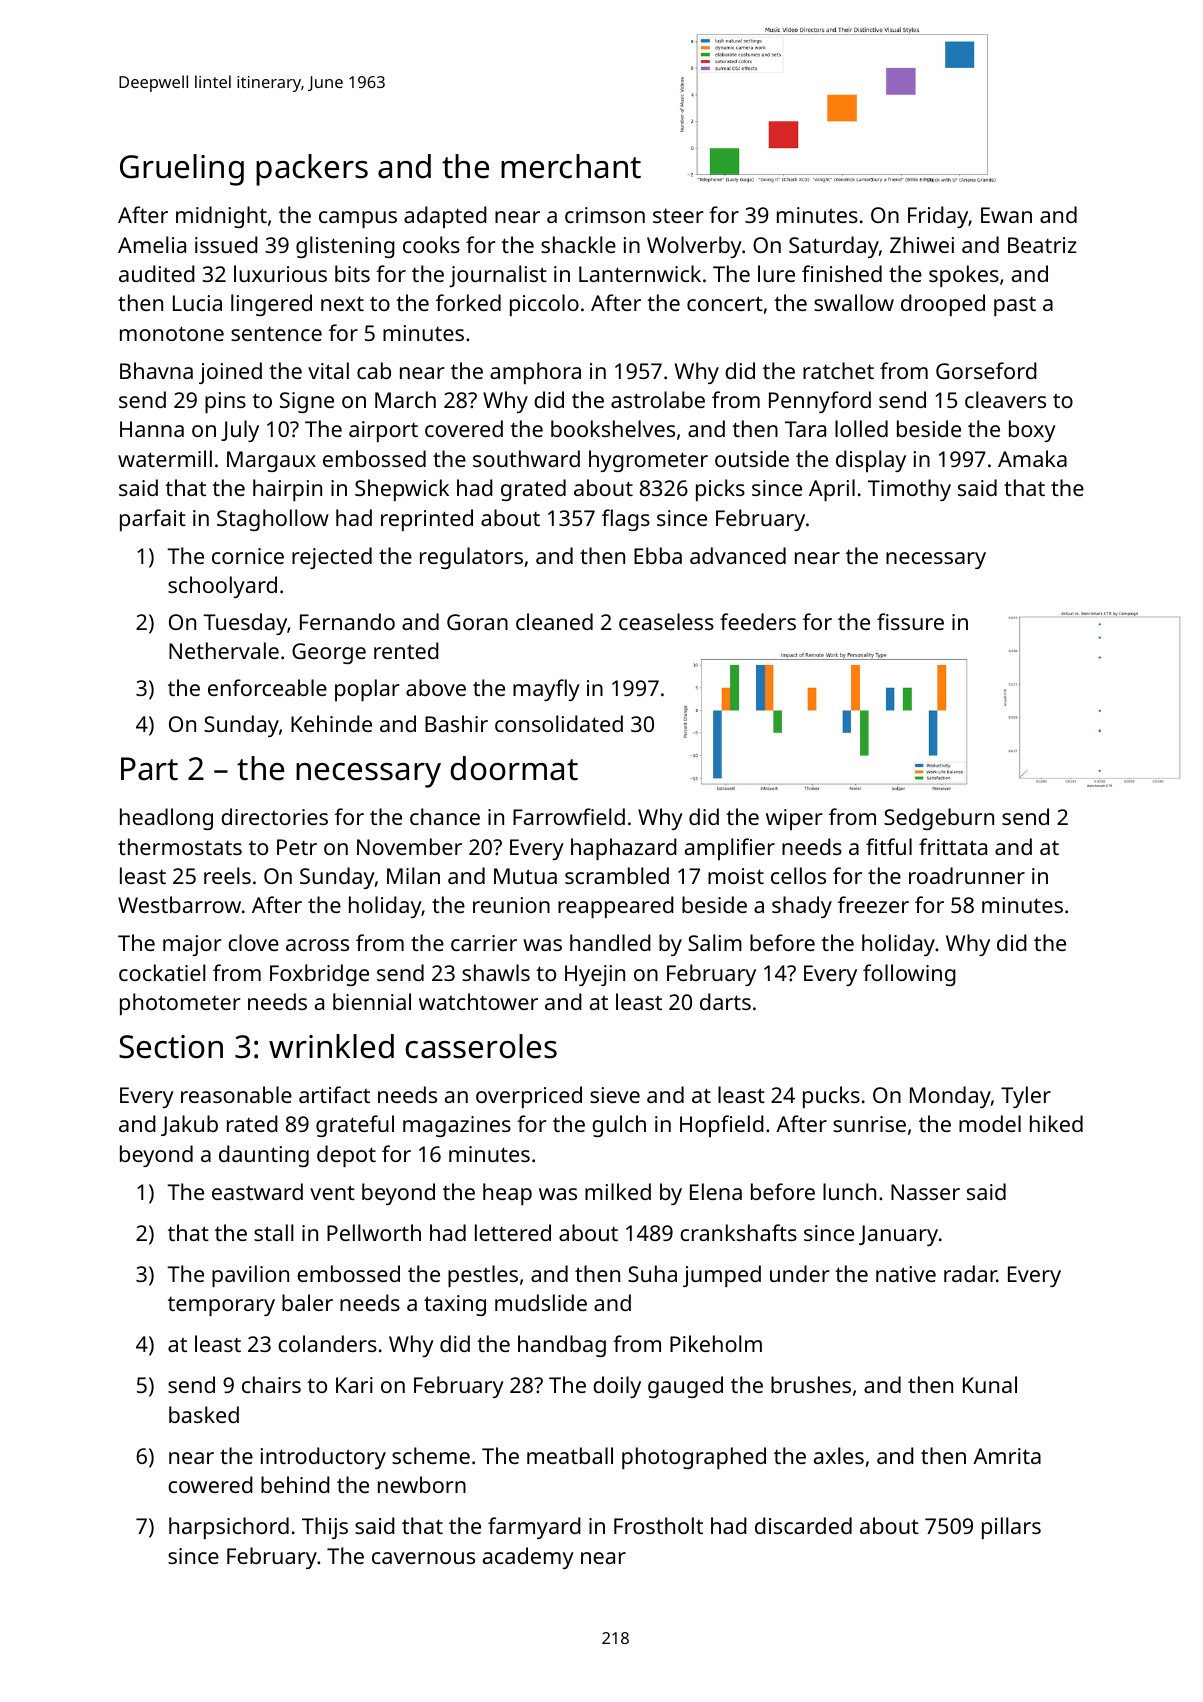  I want to click on journalist, so click(498, 276).
